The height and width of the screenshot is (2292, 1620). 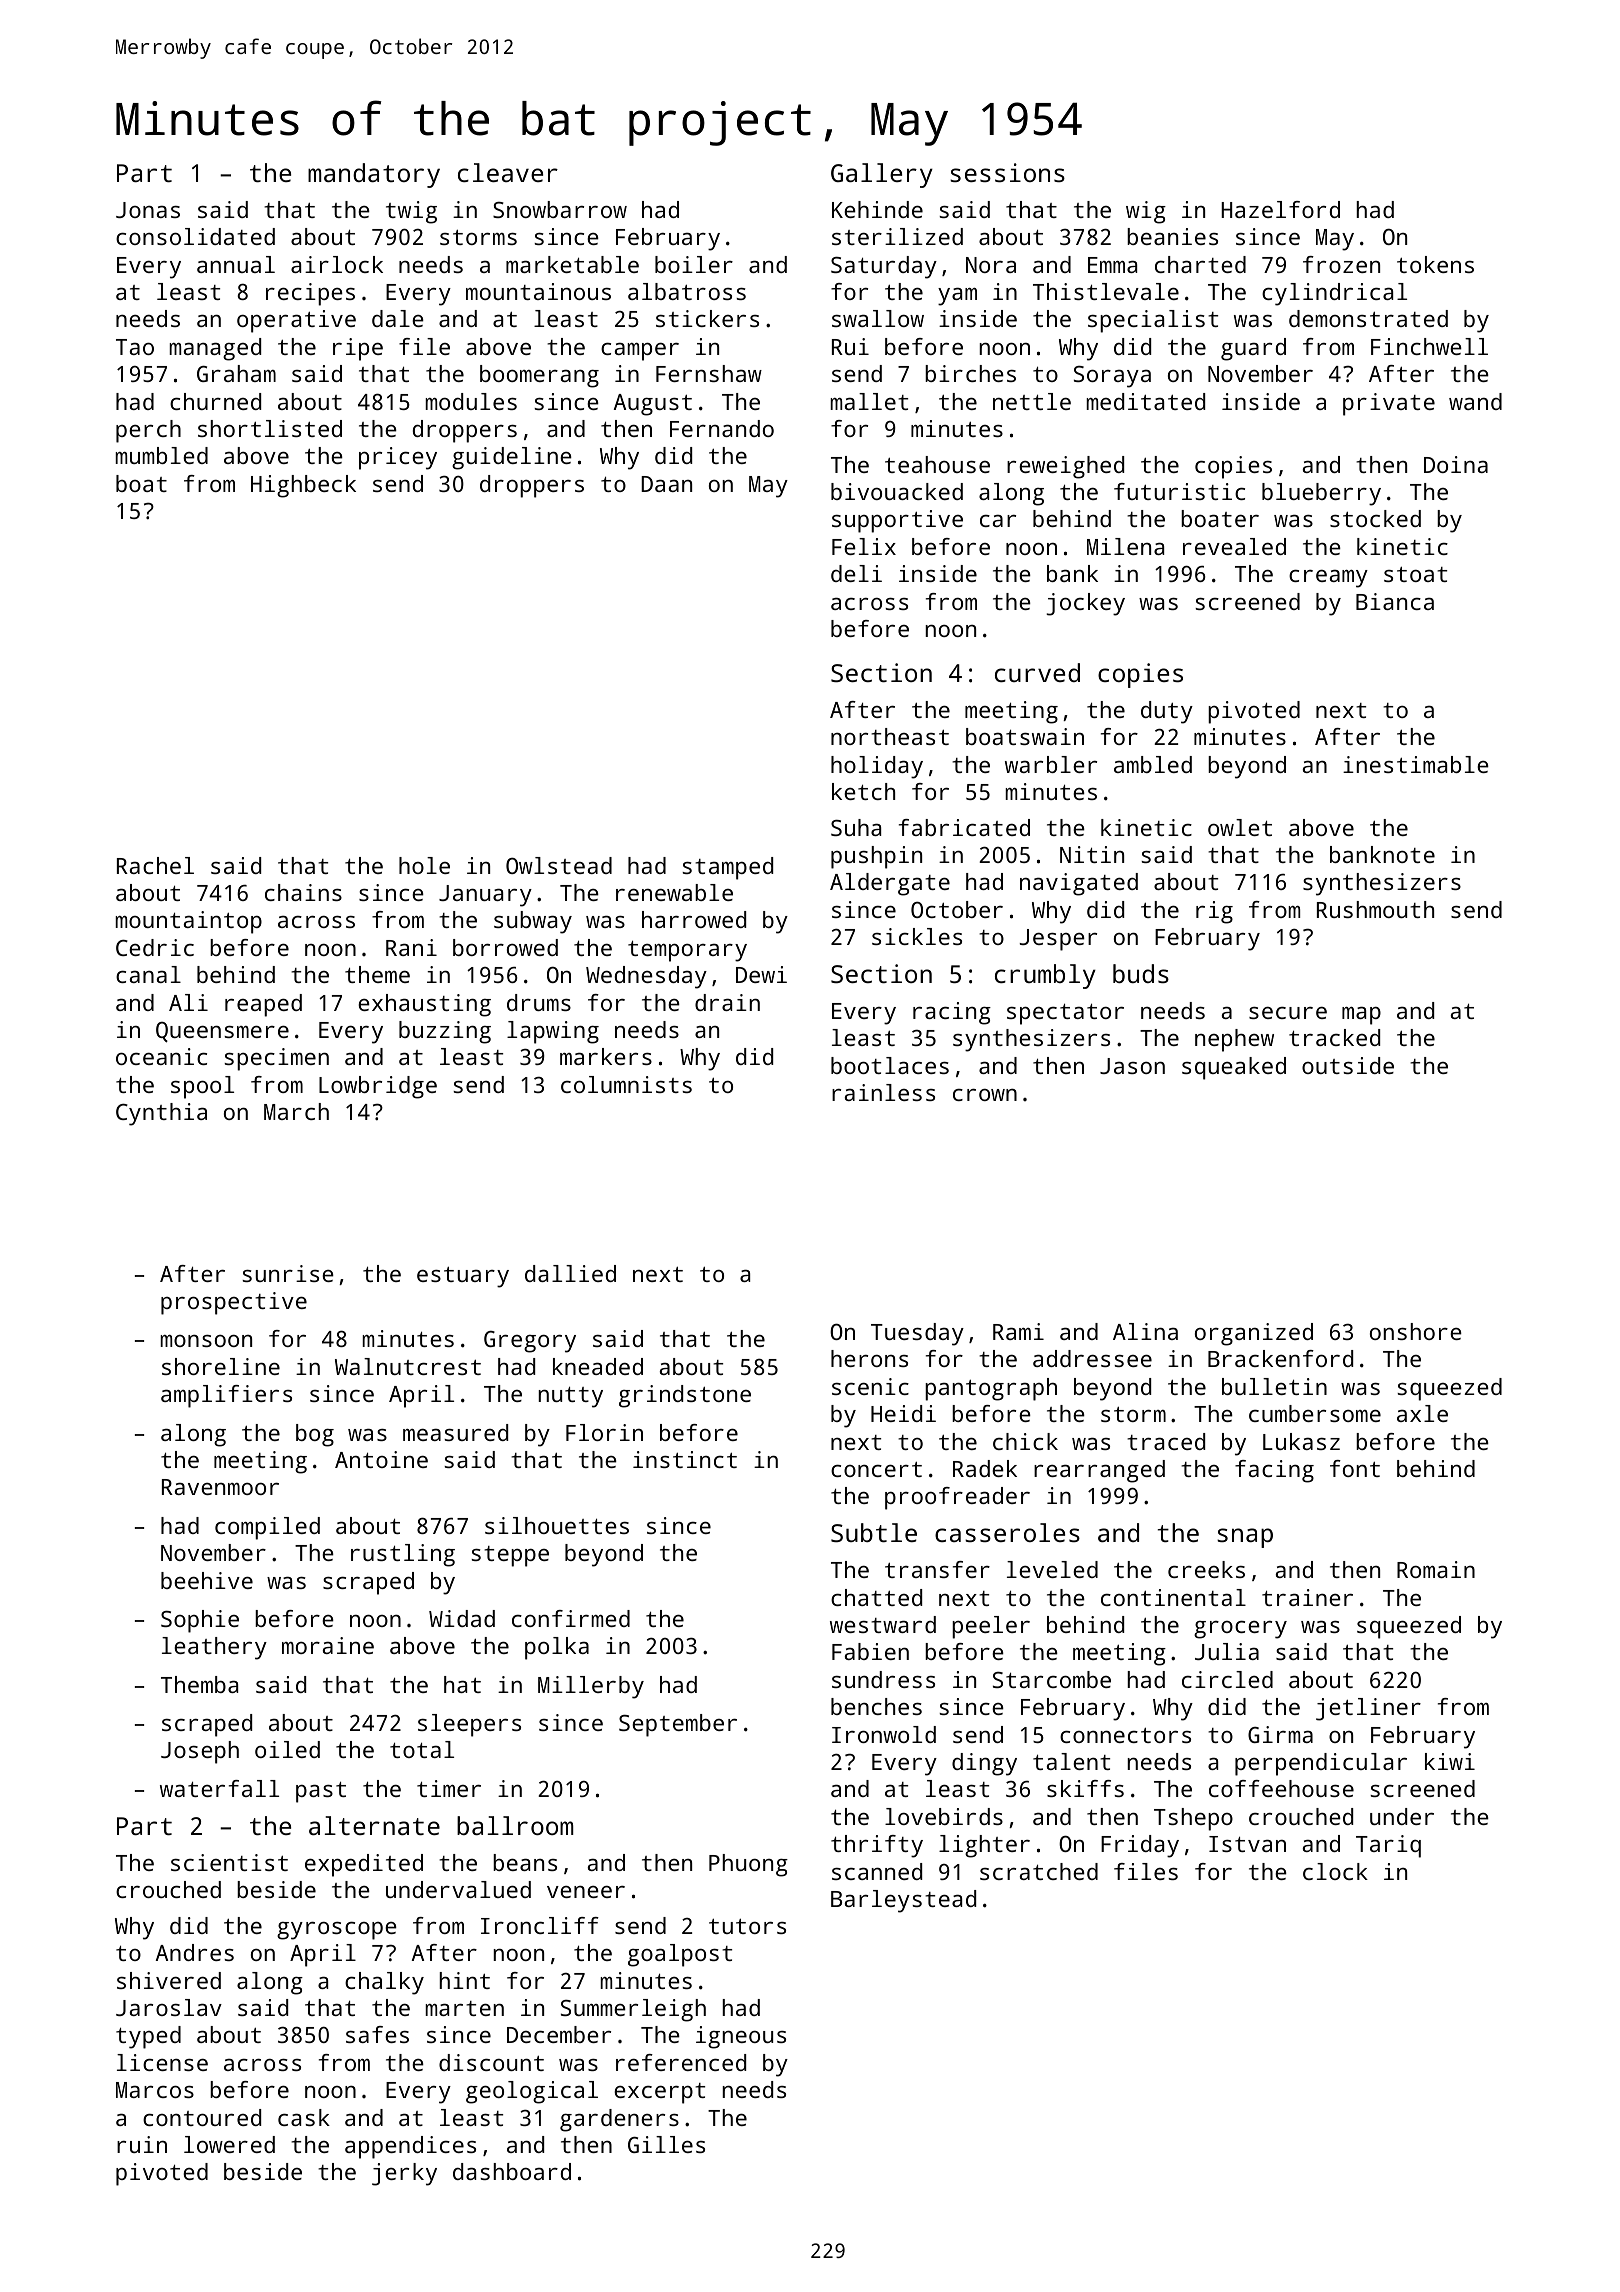 I want to click on Lowbridge, so click(x=378, y=1087).
